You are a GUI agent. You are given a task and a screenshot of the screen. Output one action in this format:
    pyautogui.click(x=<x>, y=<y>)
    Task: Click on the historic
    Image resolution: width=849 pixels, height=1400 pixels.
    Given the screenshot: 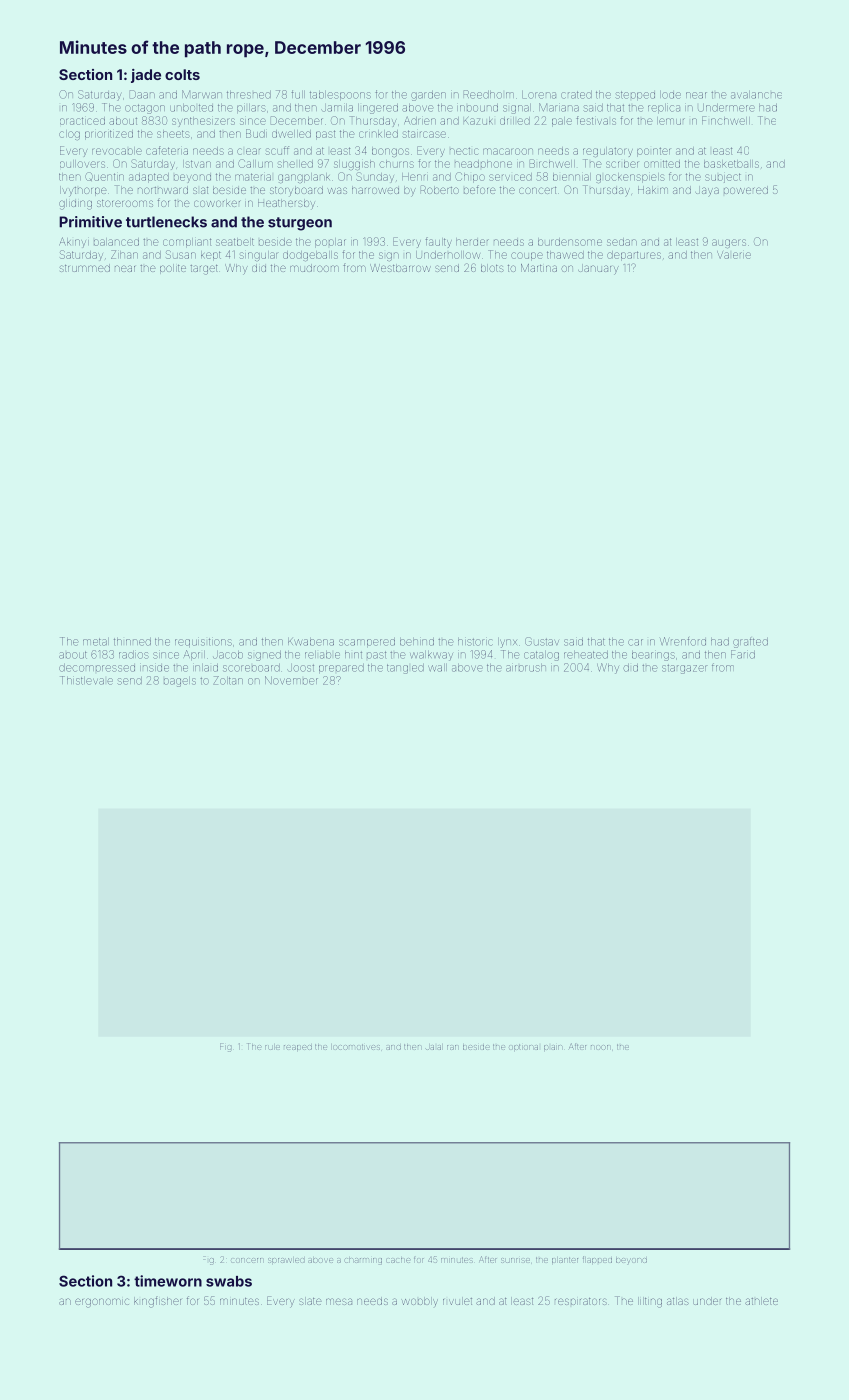 What is the action you would take?
    pyautogui.click(x=475, y=642)
